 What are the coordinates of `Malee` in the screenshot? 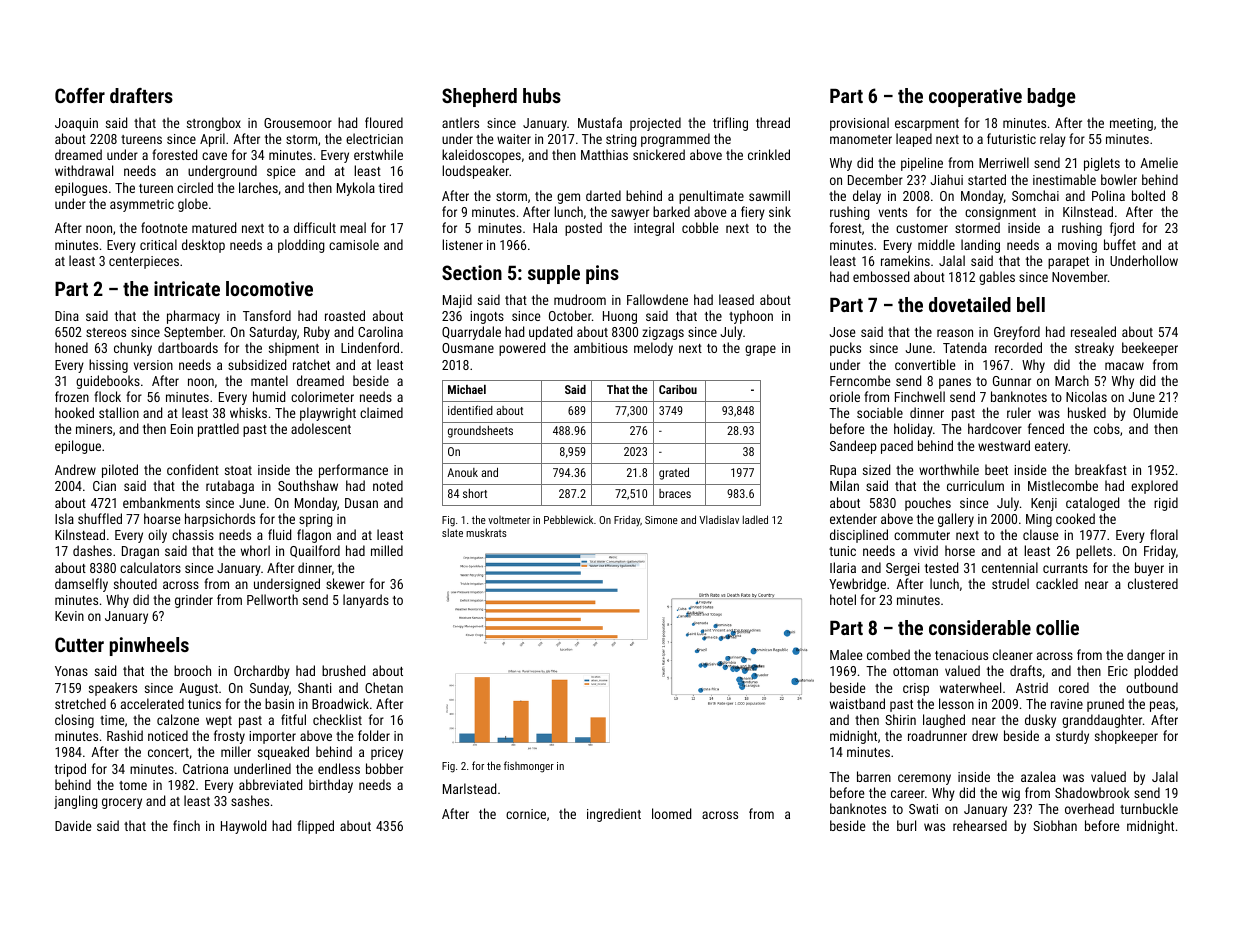 It's located at (846, 654).
